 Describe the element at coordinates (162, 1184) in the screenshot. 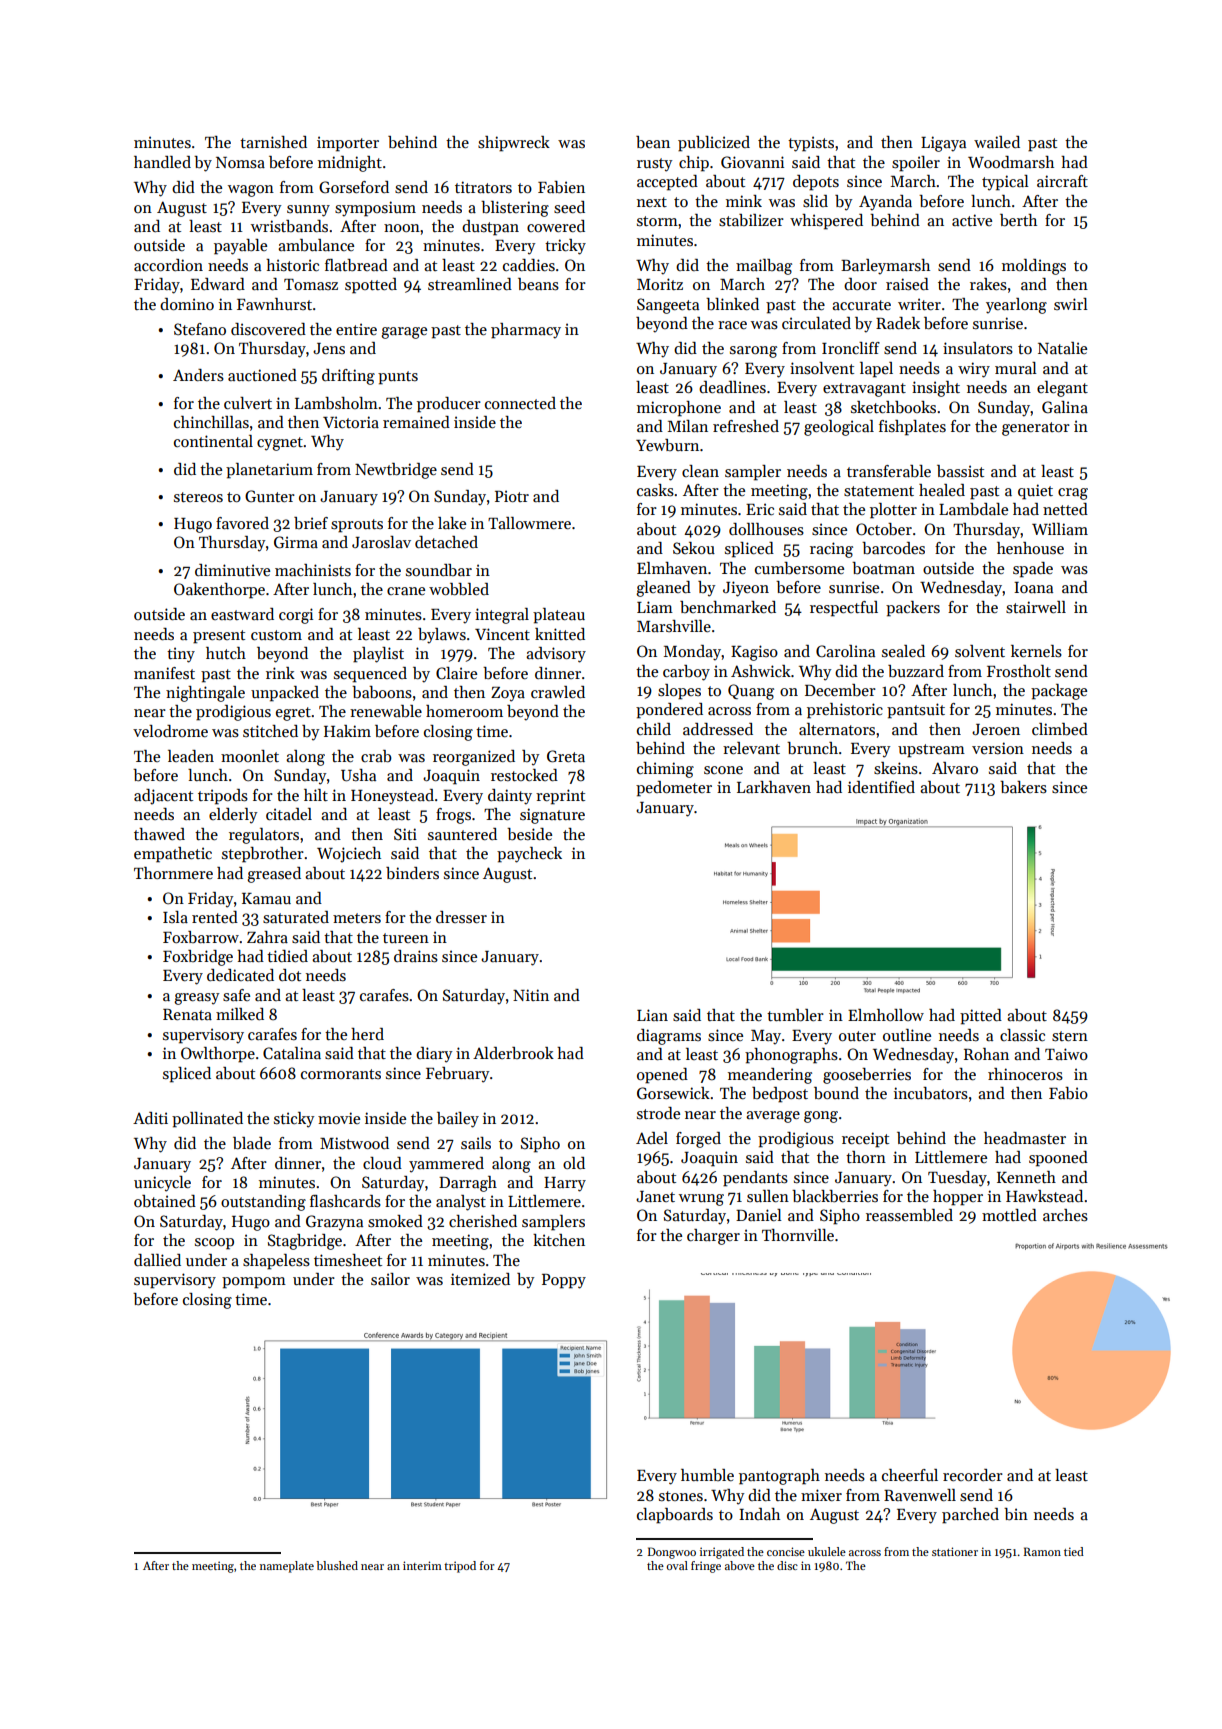

I see `unicycle` at that location.
